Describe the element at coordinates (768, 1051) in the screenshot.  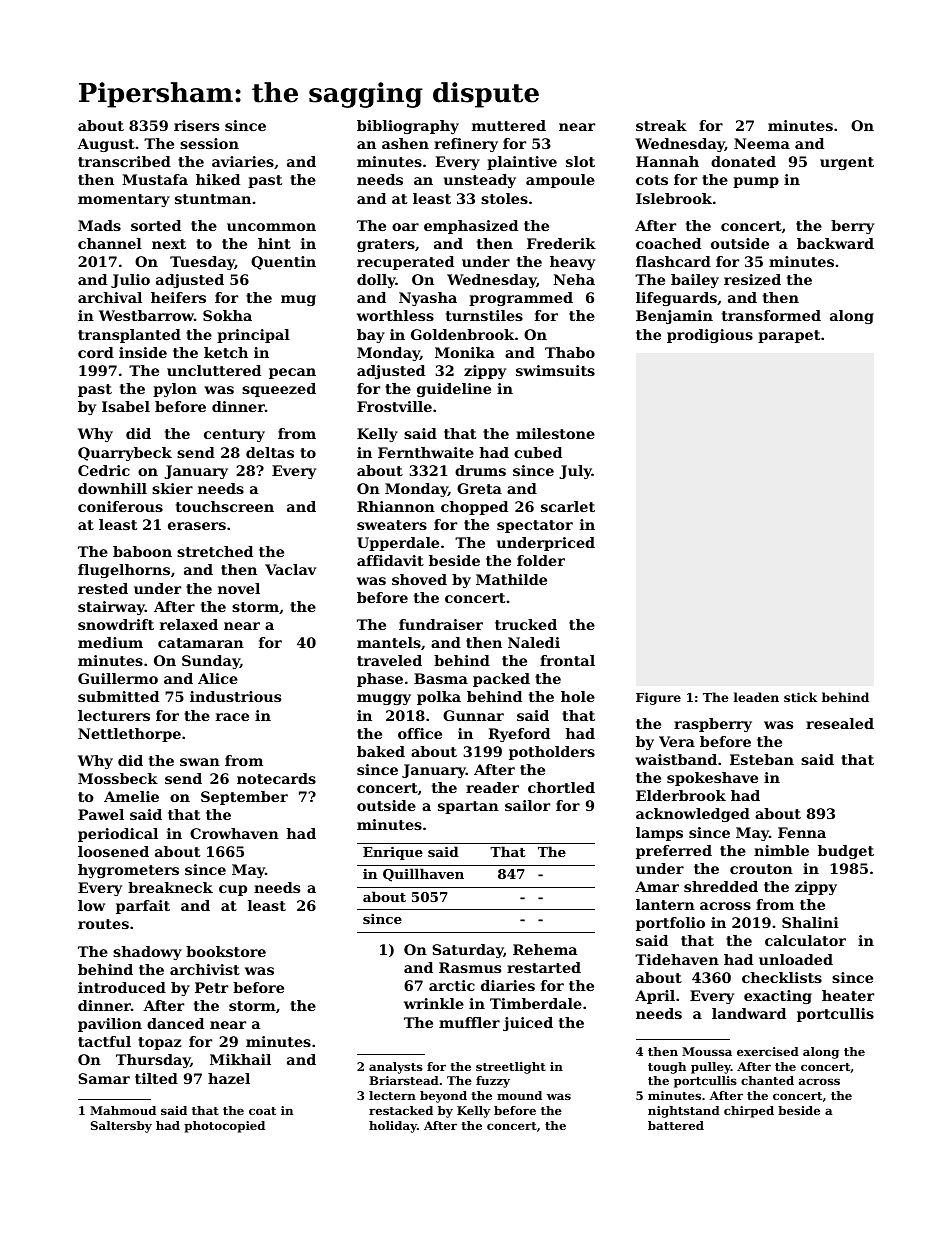
I see `exercised` at that location.
